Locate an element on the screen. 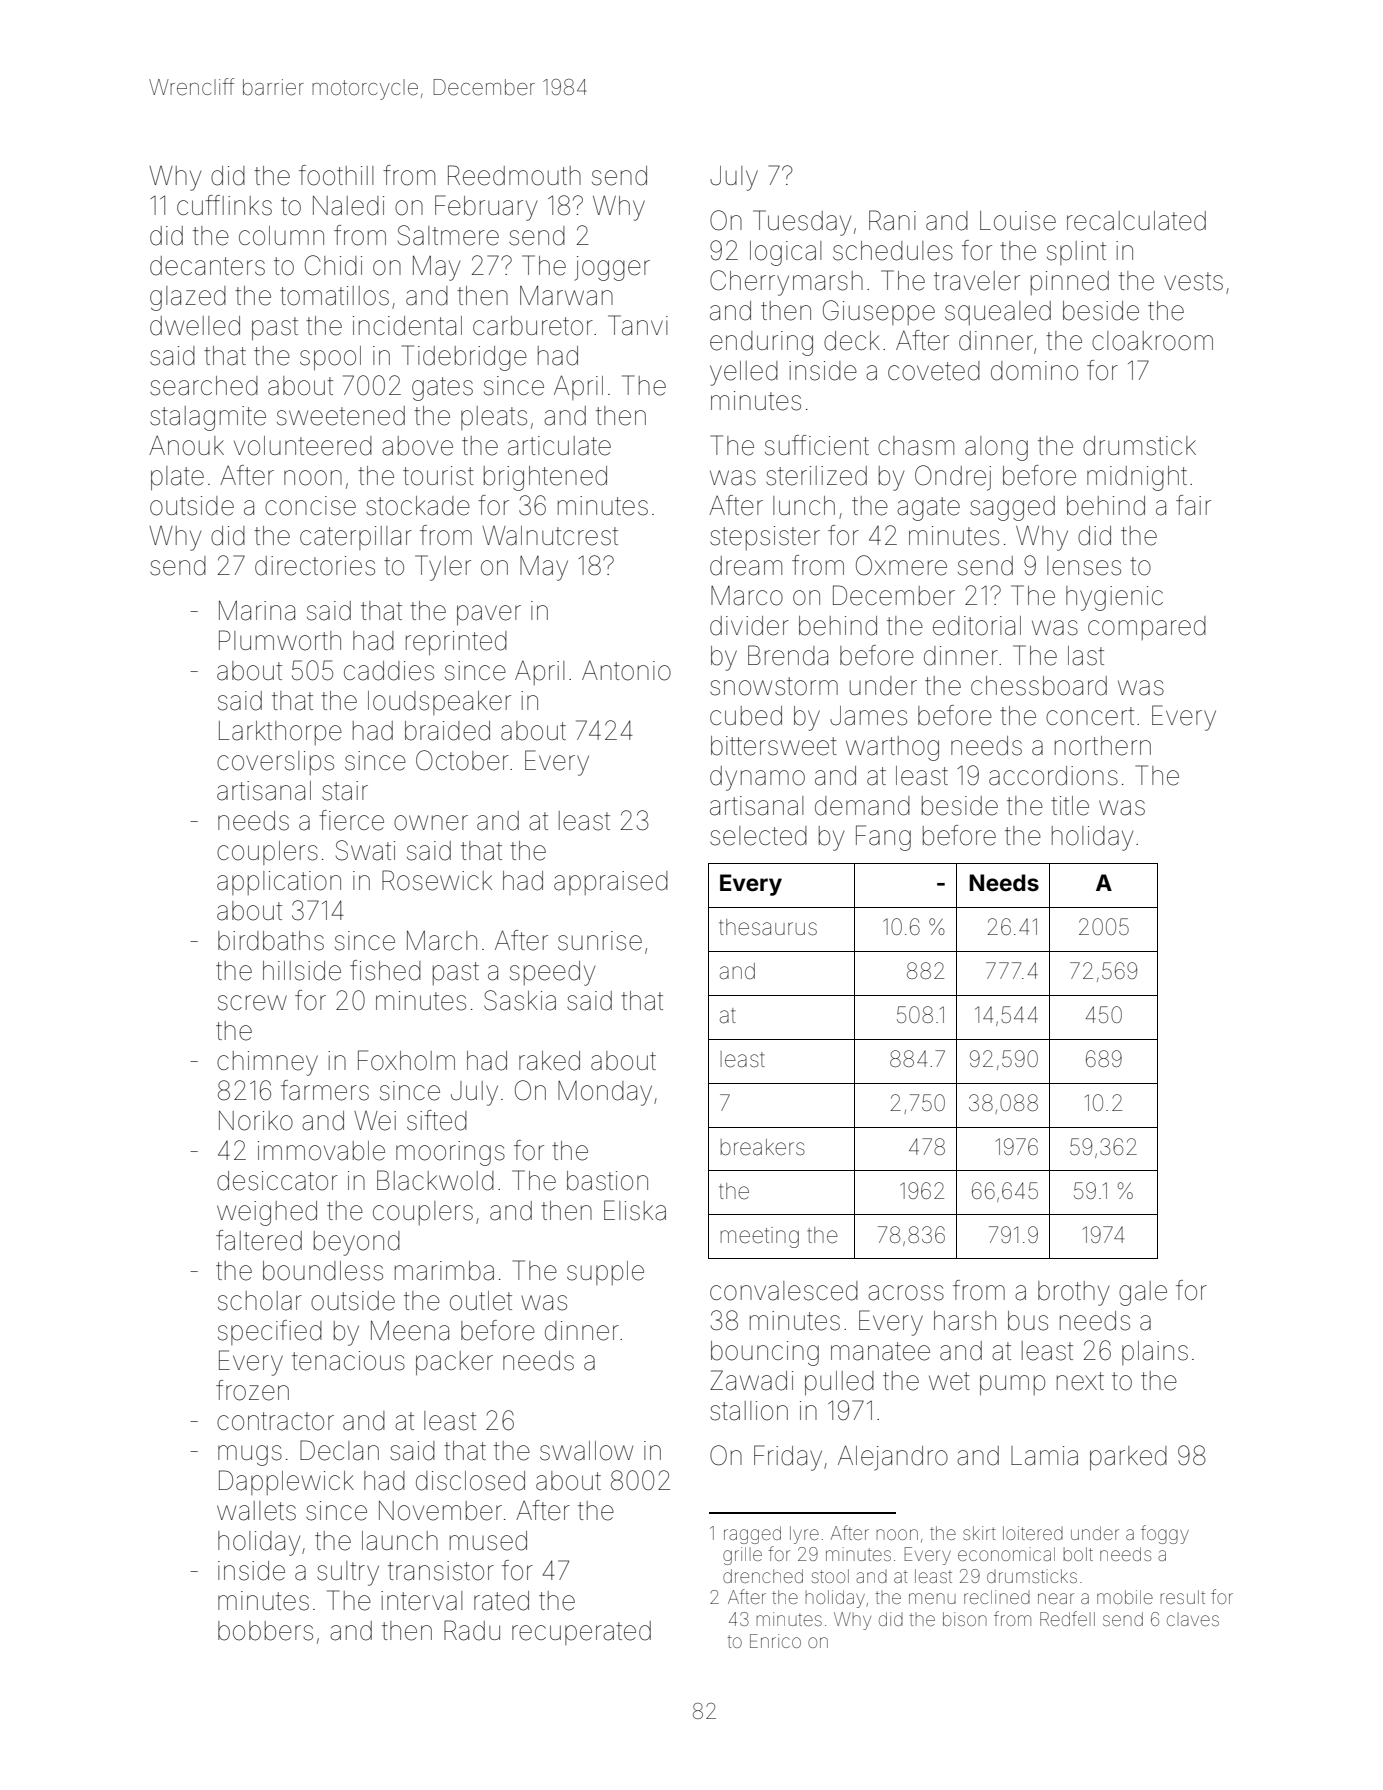 The height and width of the screenshot is (1790, 1383). Plumworth is located at coordinates (280, 640).
